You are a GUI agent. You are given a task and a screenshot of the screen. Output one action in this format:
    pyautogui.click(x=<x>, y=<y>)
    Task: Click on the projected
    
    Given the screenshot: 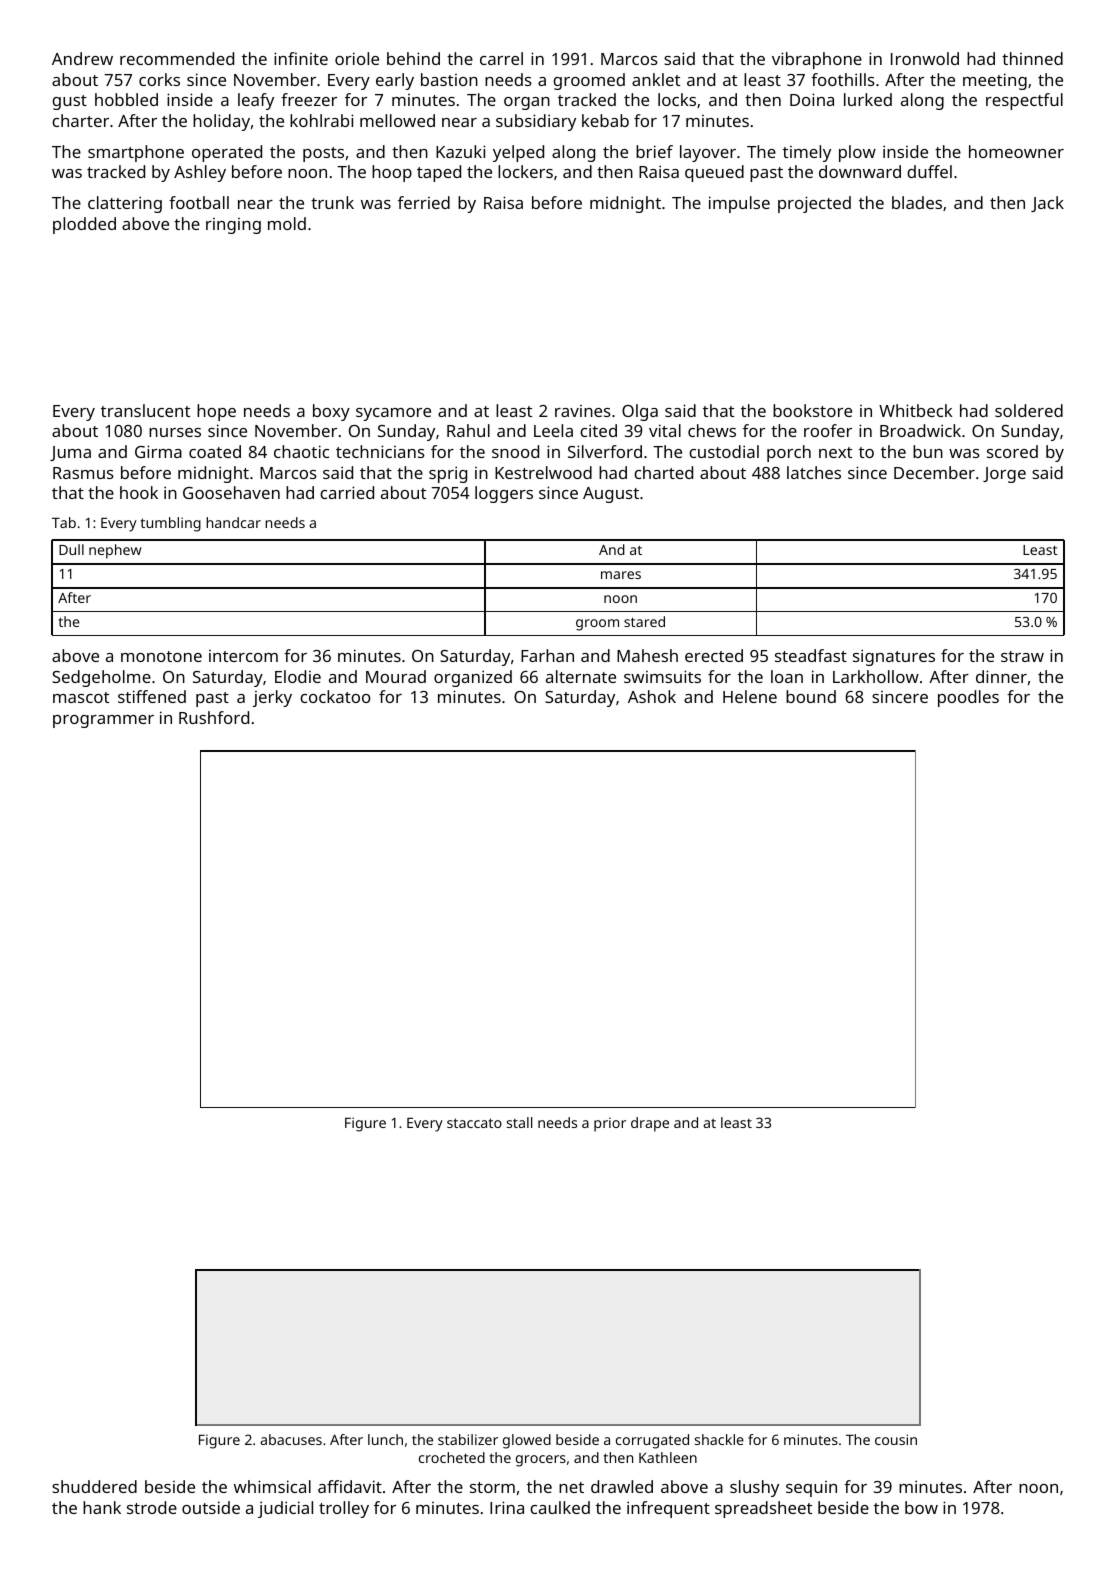 What is the action you would take?
    pyautogui.click(x=814, y=204)
